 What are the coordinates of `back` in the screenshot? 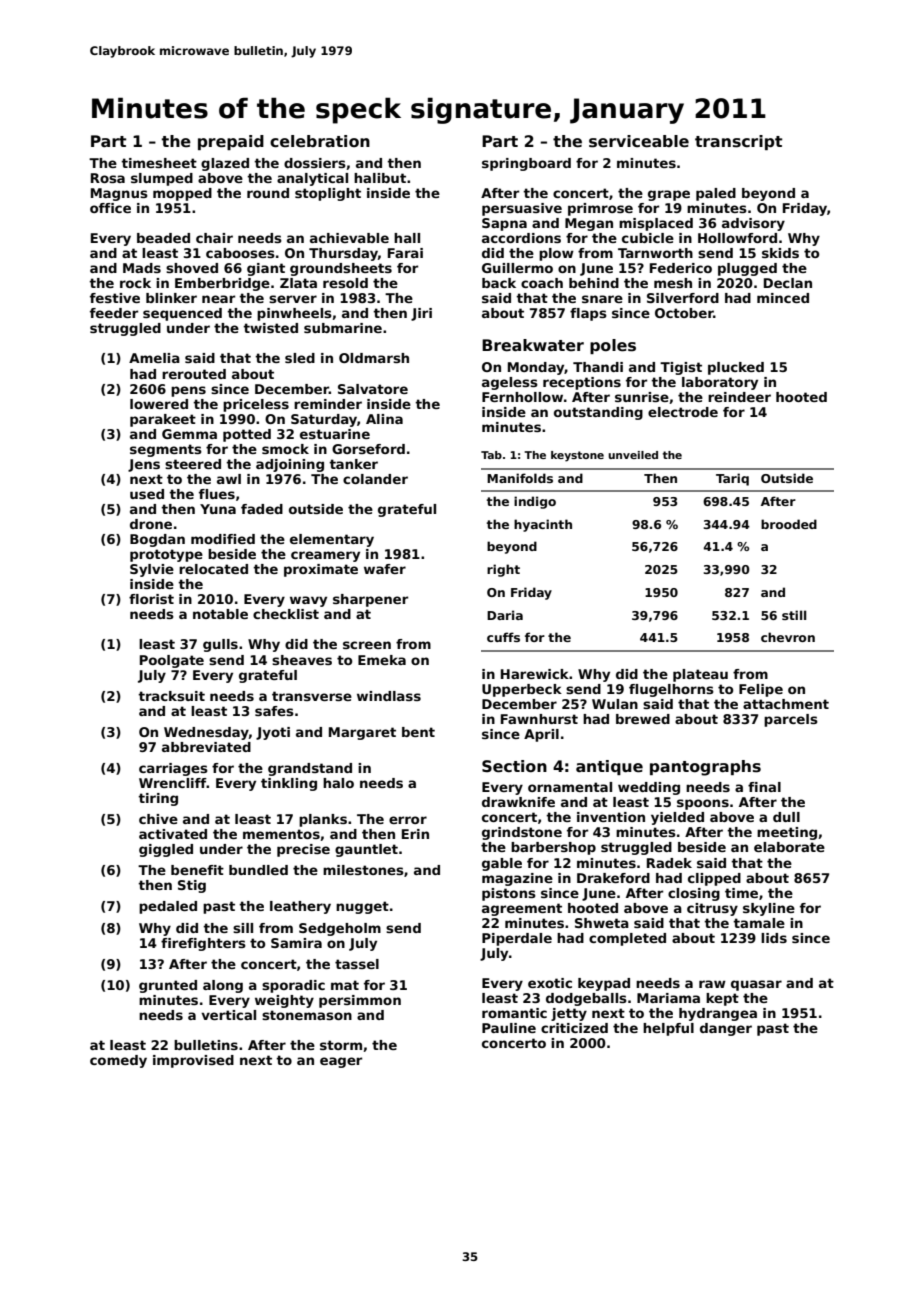 It's located at (499, 283).
